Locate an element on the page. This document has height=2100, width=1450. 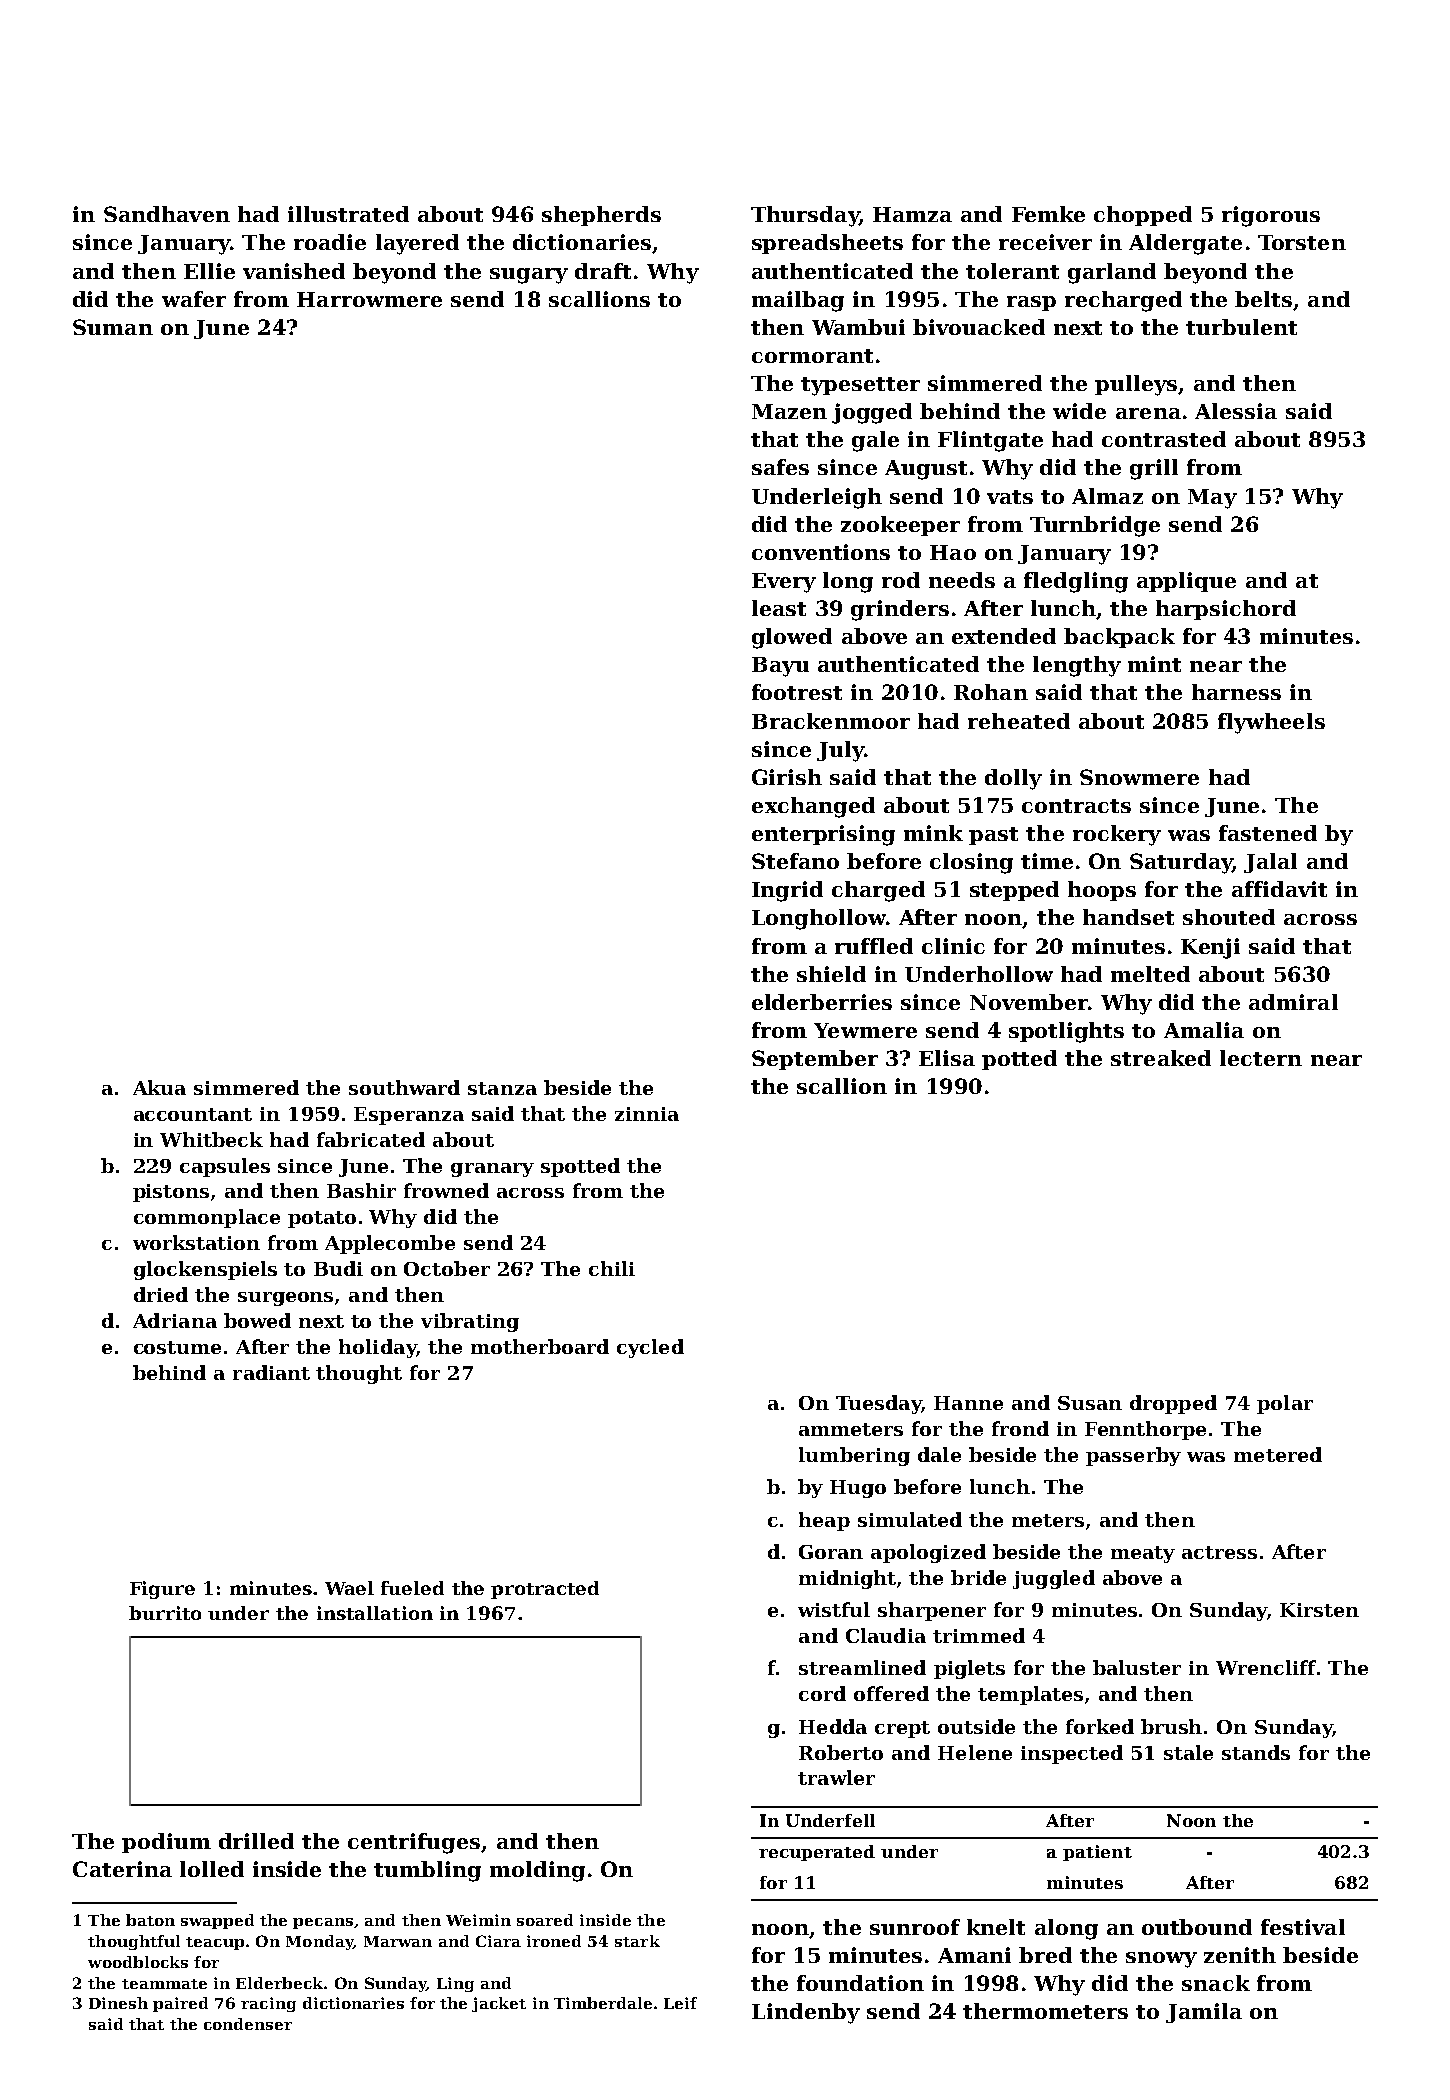
safes is located at coordinates (780, 467).
